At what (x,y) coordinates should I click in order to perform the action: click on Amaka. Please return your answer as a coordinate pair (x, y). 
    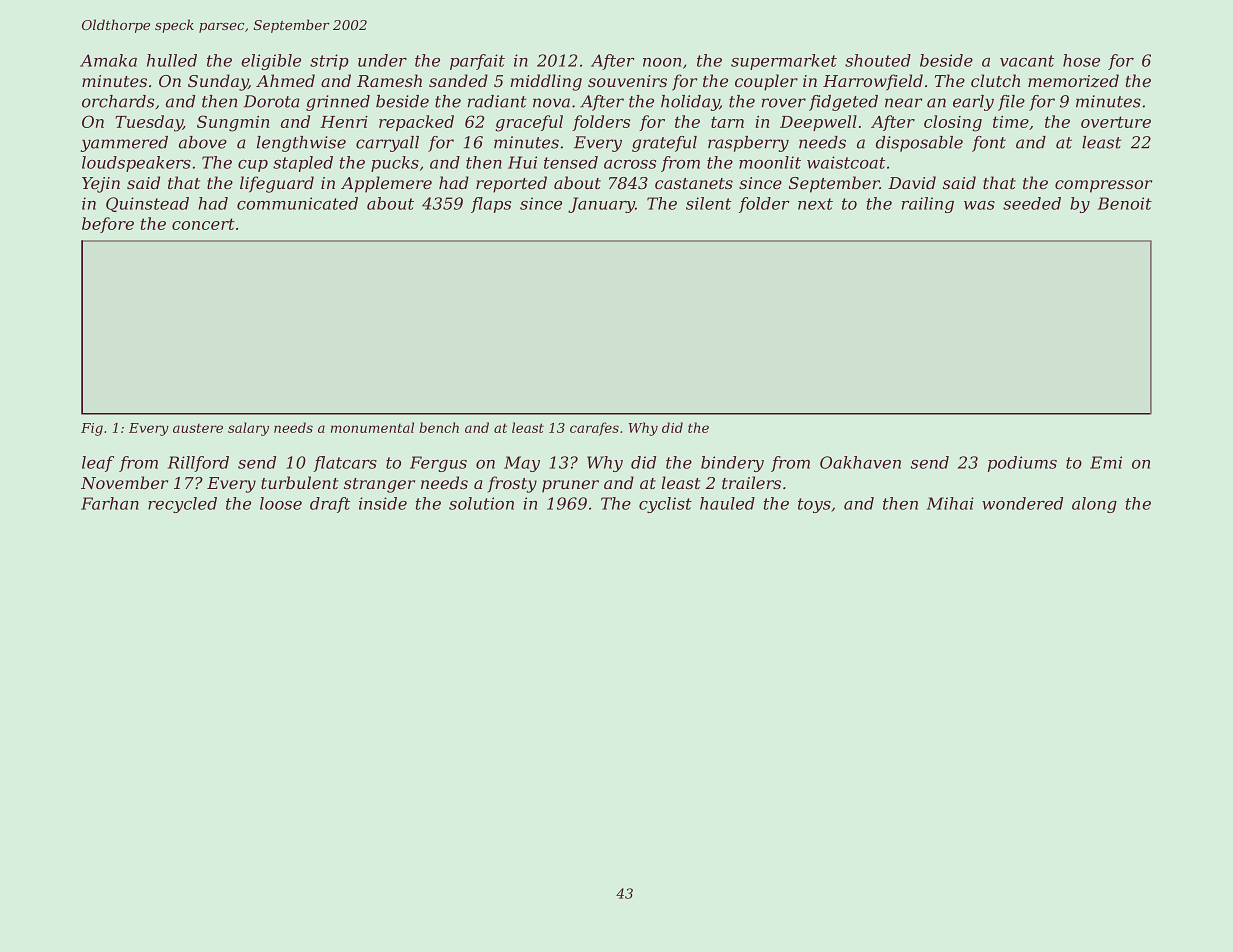
    Looking at the image, I should click on (108, 60).
